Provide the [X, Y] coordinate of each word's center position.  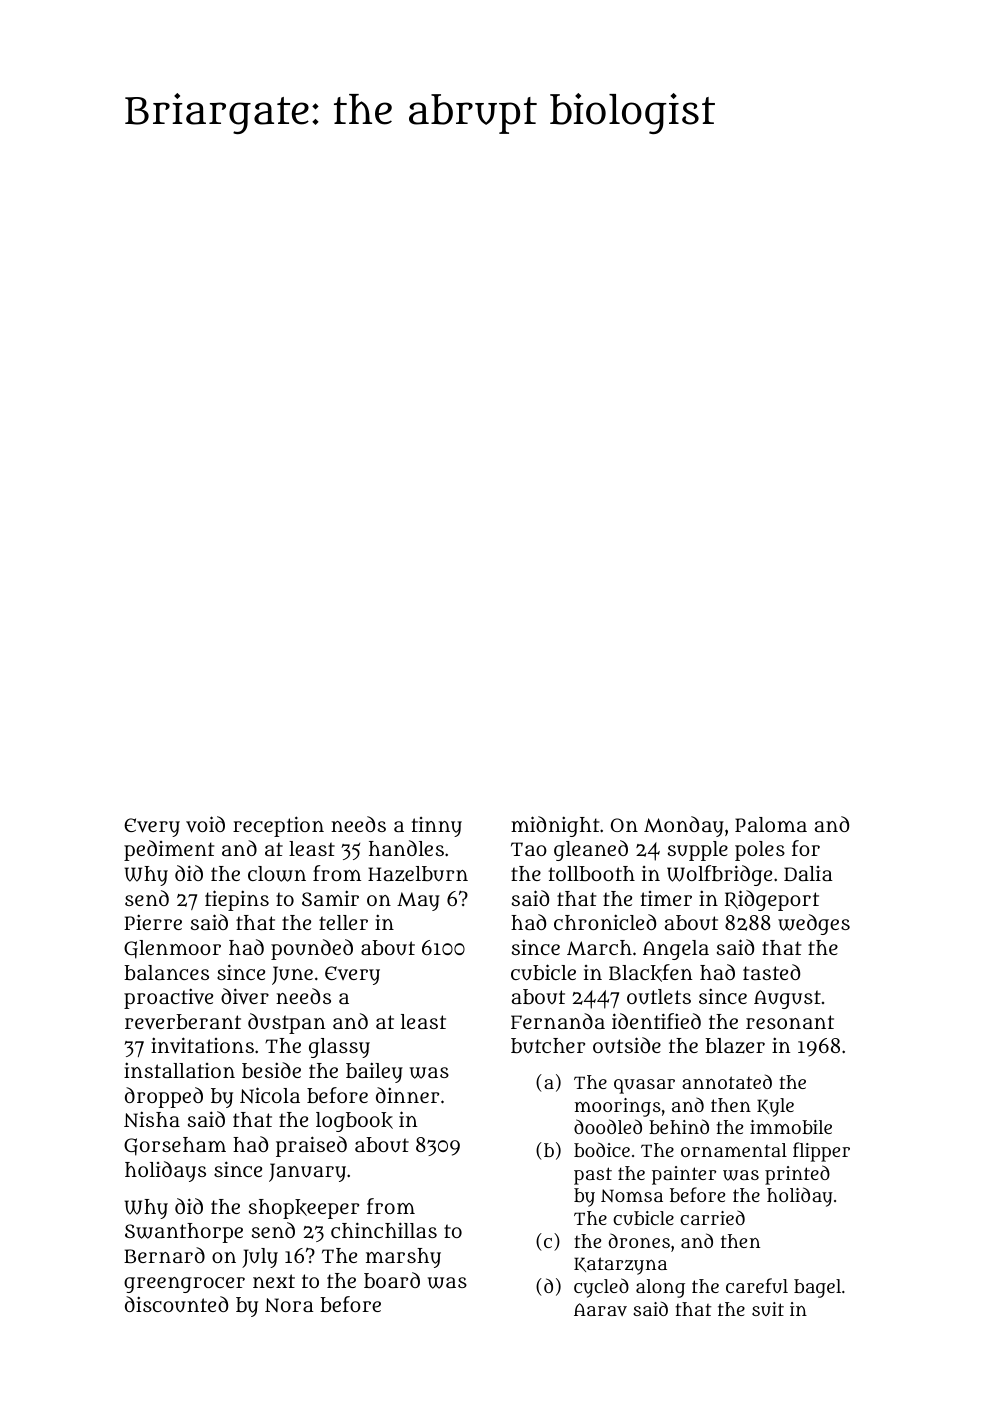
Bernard [164, 1255]
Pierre [153, 922]
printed [797, 1175]
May [418, 901]
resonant [790, 1022]
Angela [676, 950]
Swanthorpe [184, 1233]
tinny [437, 827]
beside [271, 1070]
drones [639, 1240]
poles [760, 851]
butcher [548, 1045]
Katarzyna [620, 1266]
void [205, 824]
